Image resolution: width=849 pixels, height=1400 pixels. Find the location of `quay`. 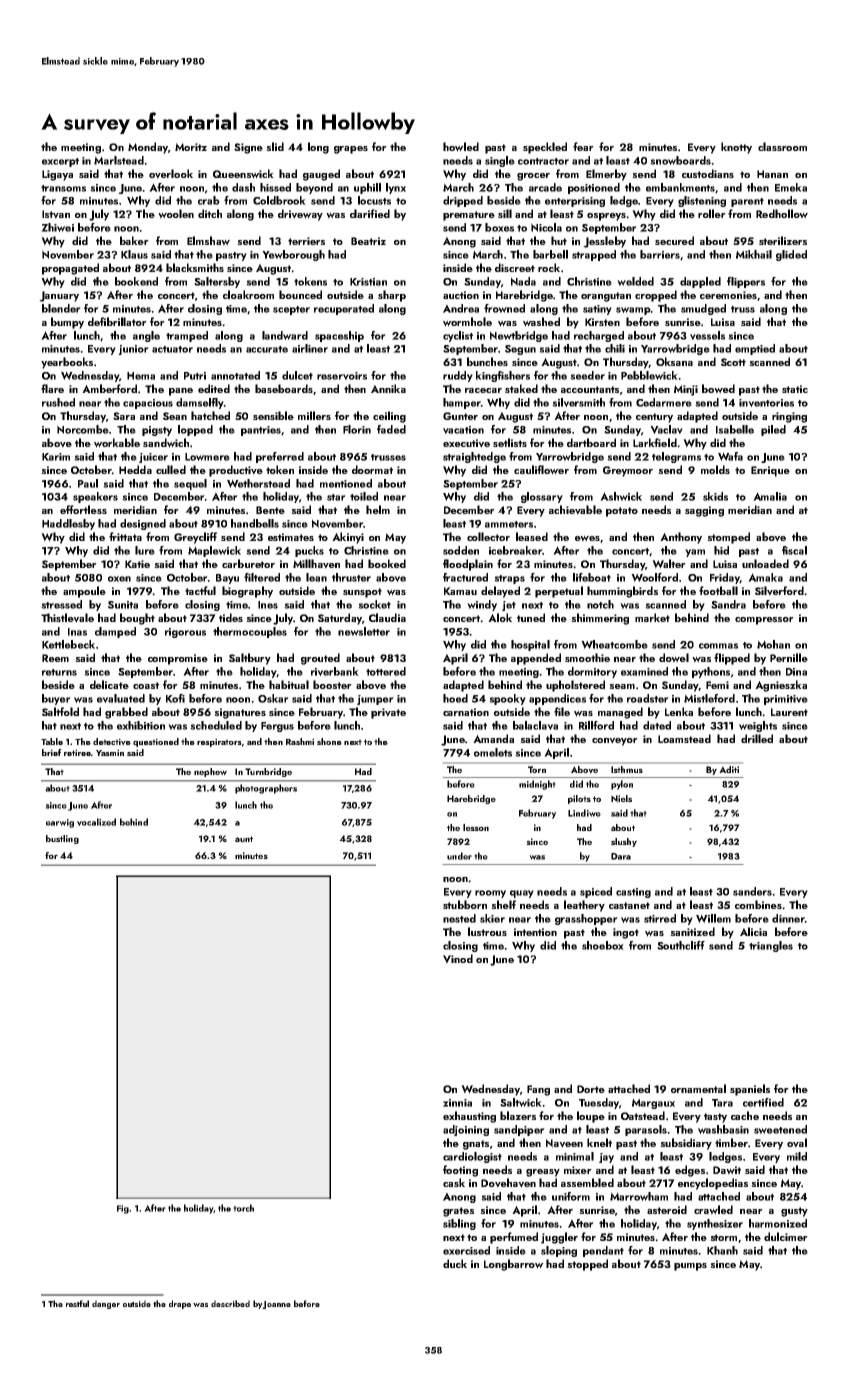

quay is located at coordinates (522, 894).
